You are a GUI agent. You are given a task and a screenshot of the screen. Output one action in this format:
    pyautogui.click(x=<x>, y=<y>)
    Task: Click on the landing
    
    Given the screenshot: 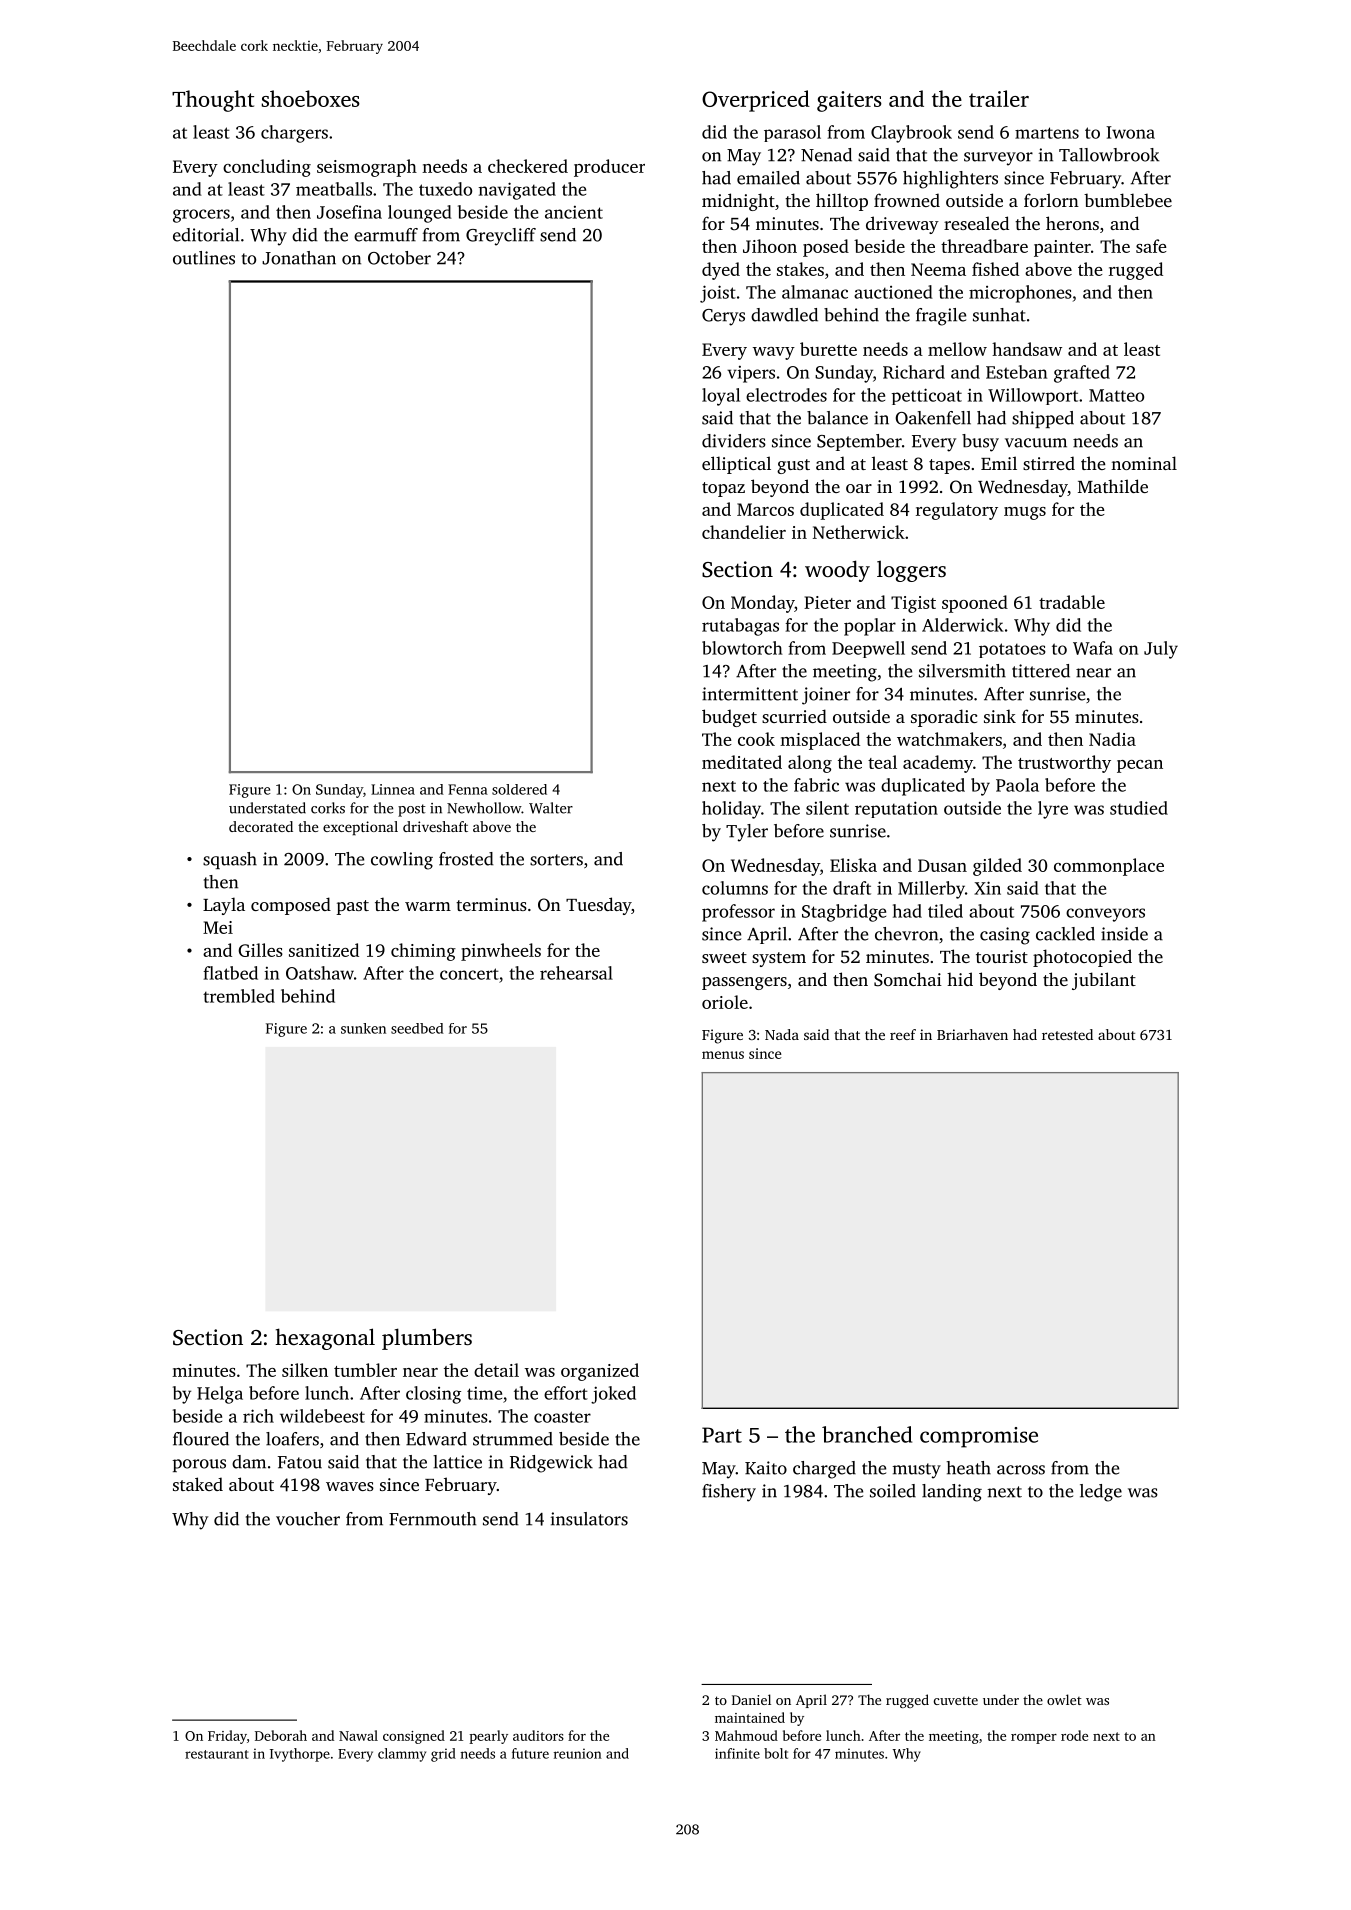 What is the action you would take?
    pyautogui.click(x=952, y=1493)
